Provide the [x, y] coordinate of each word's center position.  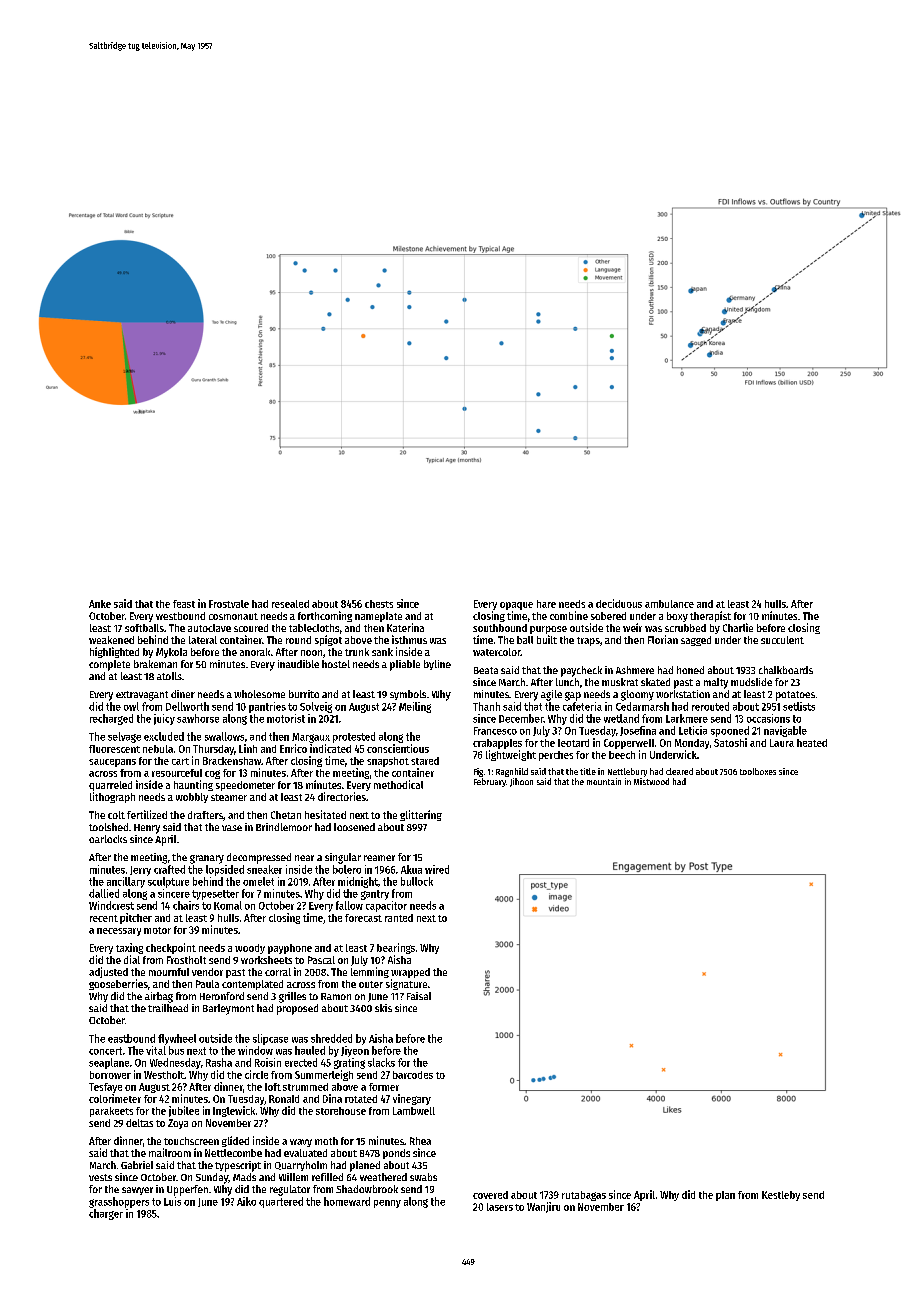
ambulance [669, 604]
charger [106, 1214]
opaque [516, 606]
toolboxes [758, 771]
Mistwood [651, 781]
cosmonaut [233, 616]
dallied [104, 893]
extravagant [142, 696]
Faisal [419, 996]
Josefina [638, 731]
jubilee [184, 1111]
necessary [119, 932]
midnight [358, 882]
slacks [381, 1062]
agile [551, 695]
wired [437, 869]
